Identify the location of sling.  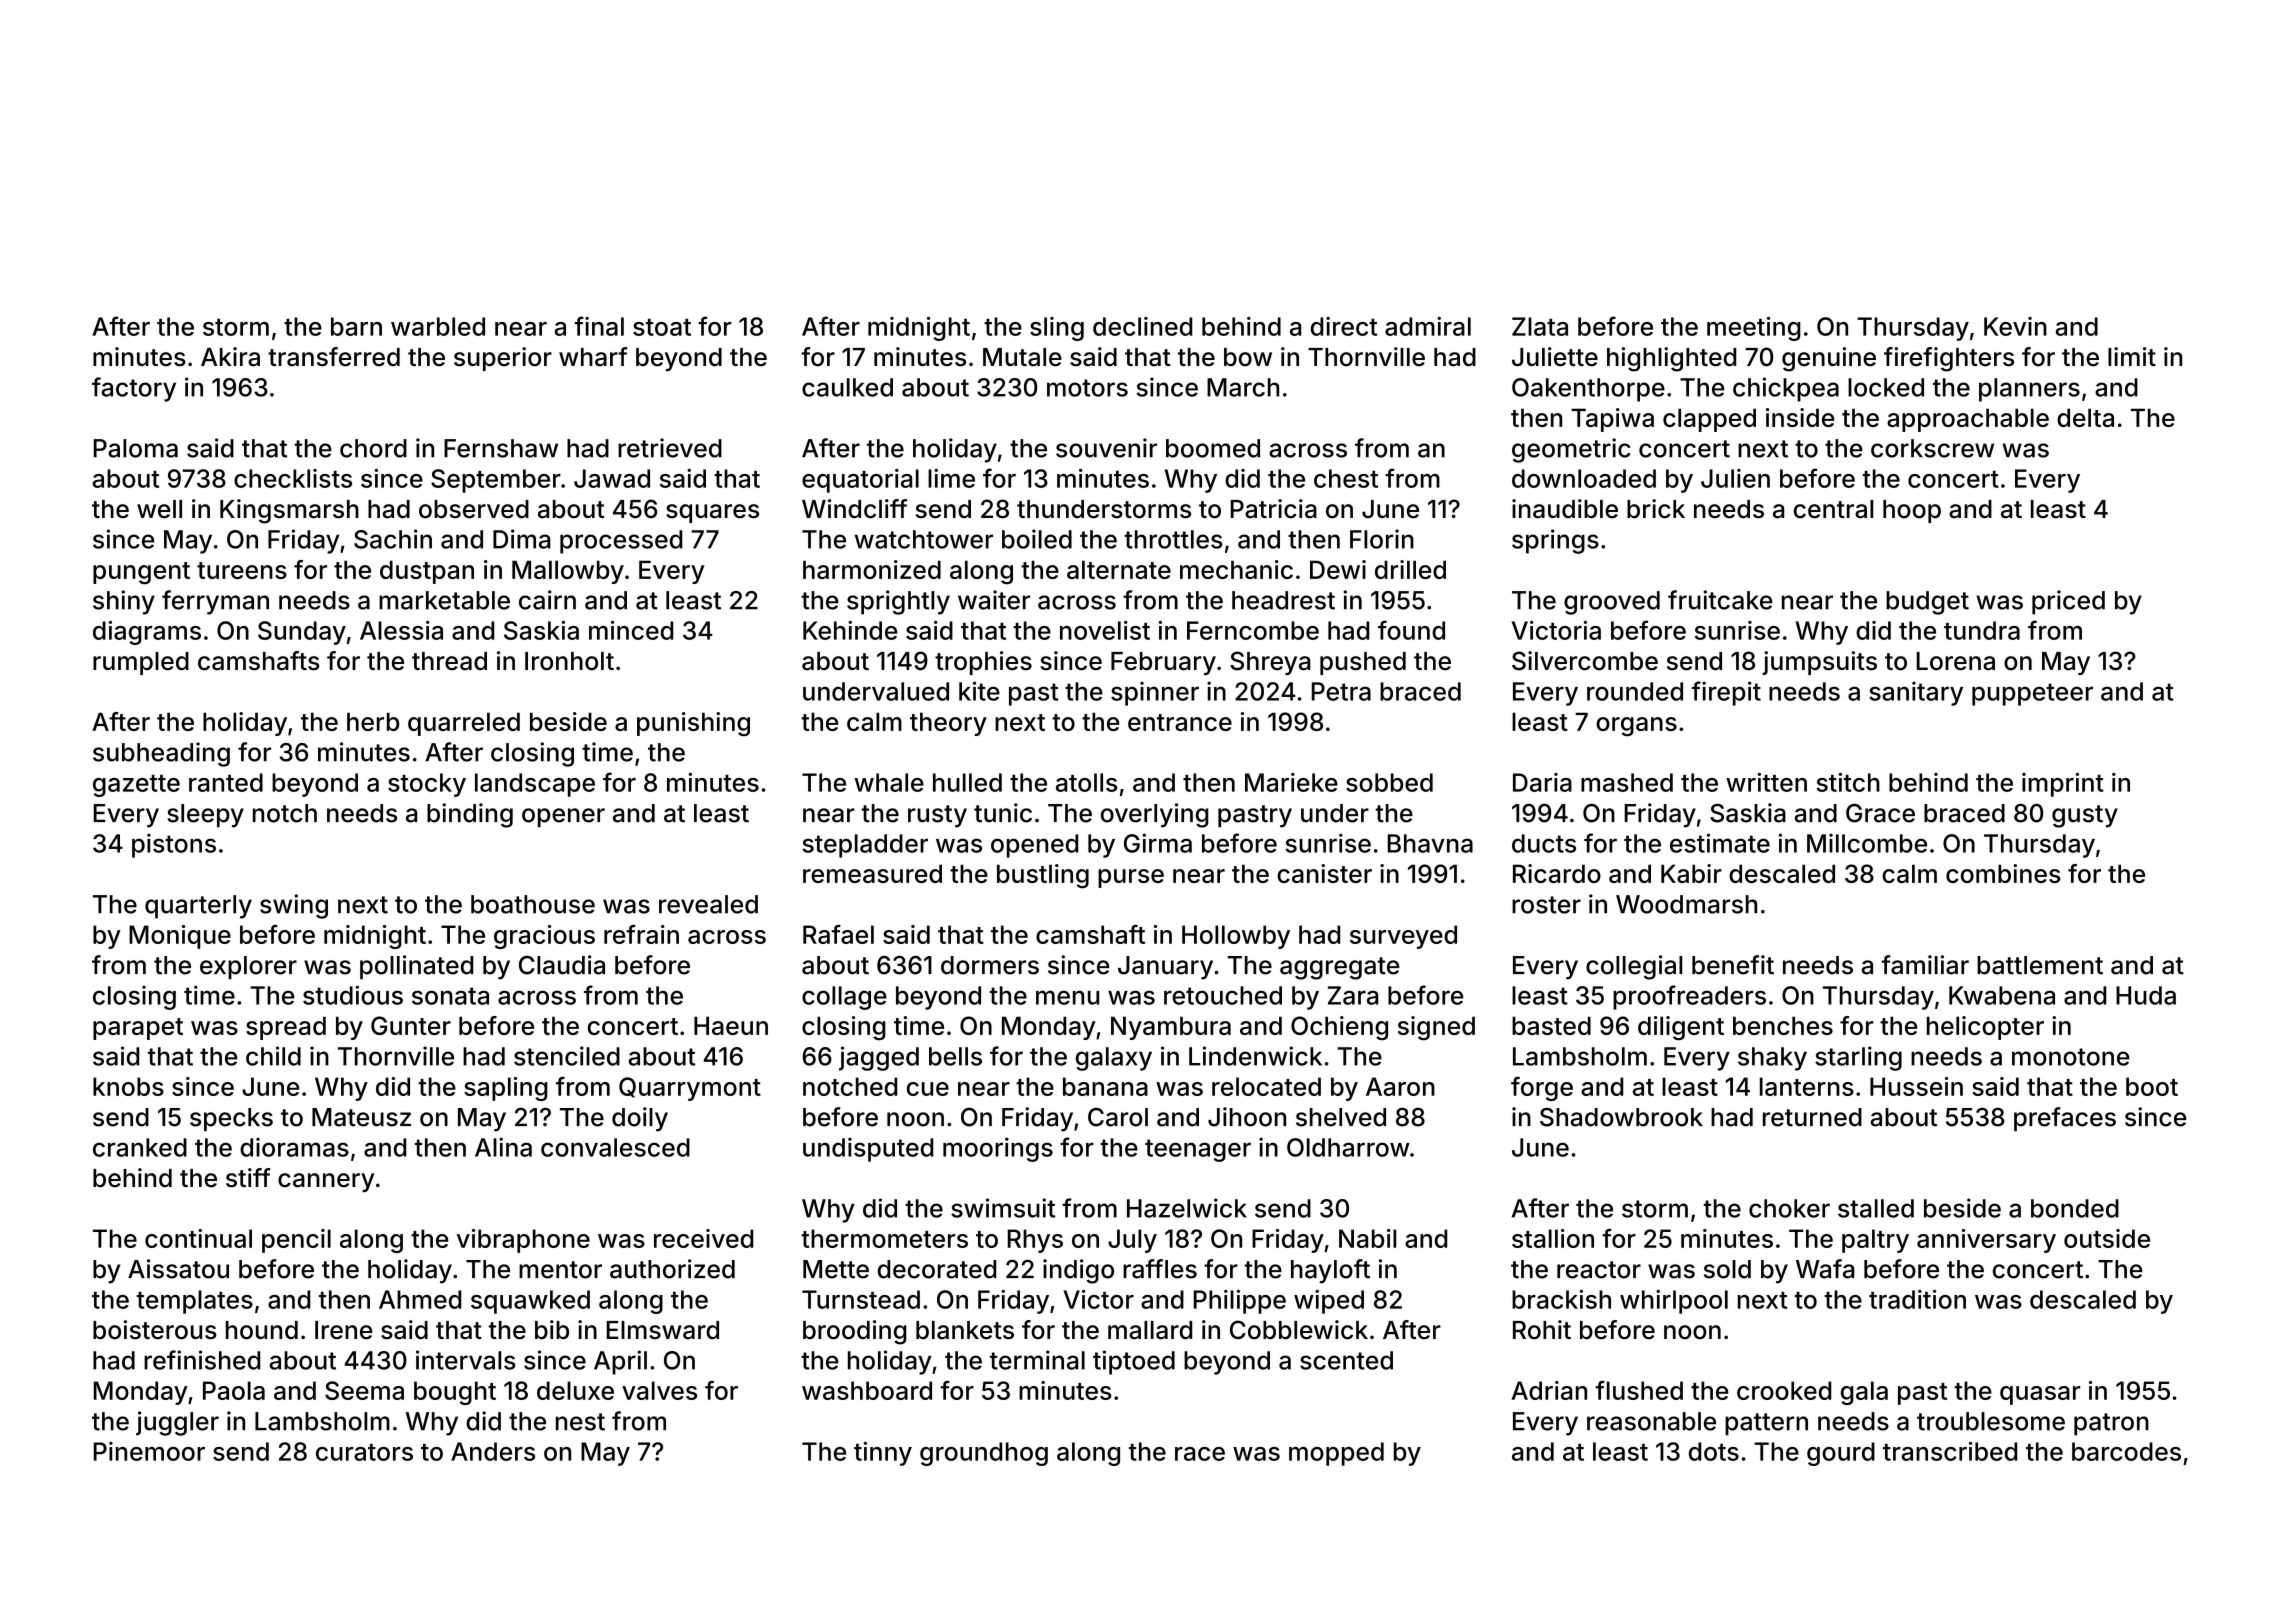
(1057, 329).
